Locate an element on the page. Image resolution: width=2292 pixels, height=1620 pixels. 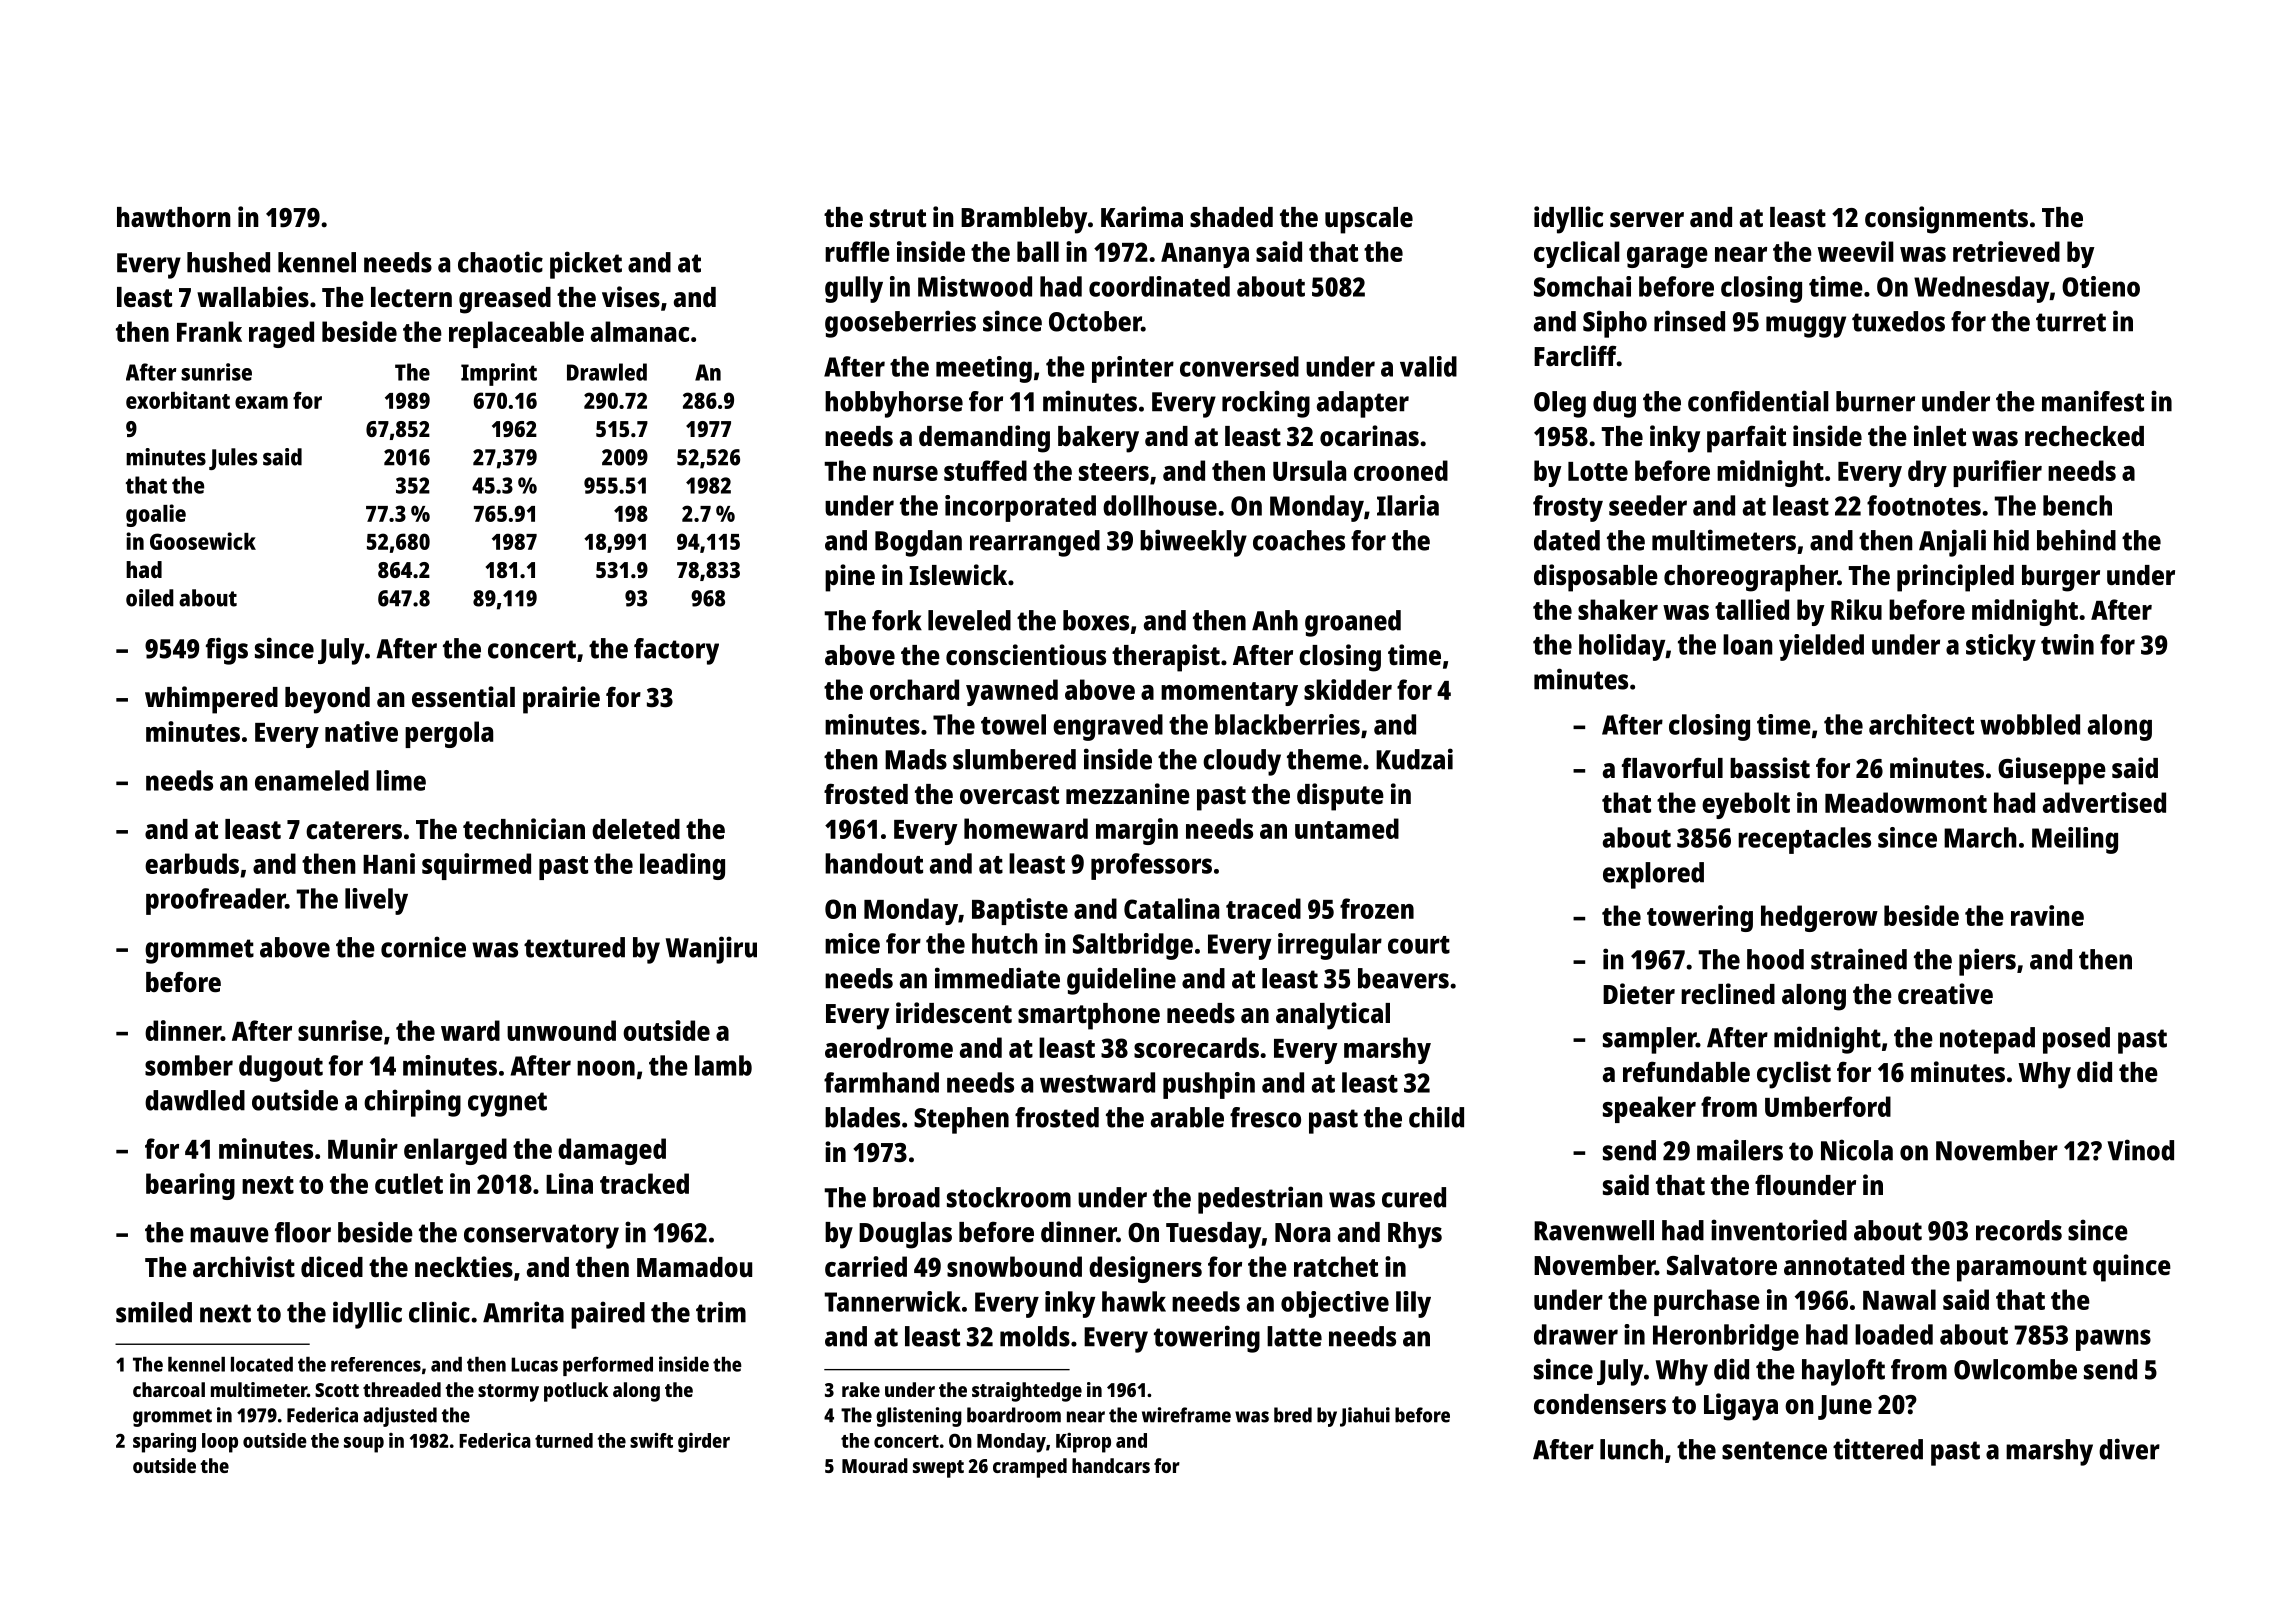
prairie is located at coordinates (561, 700).
